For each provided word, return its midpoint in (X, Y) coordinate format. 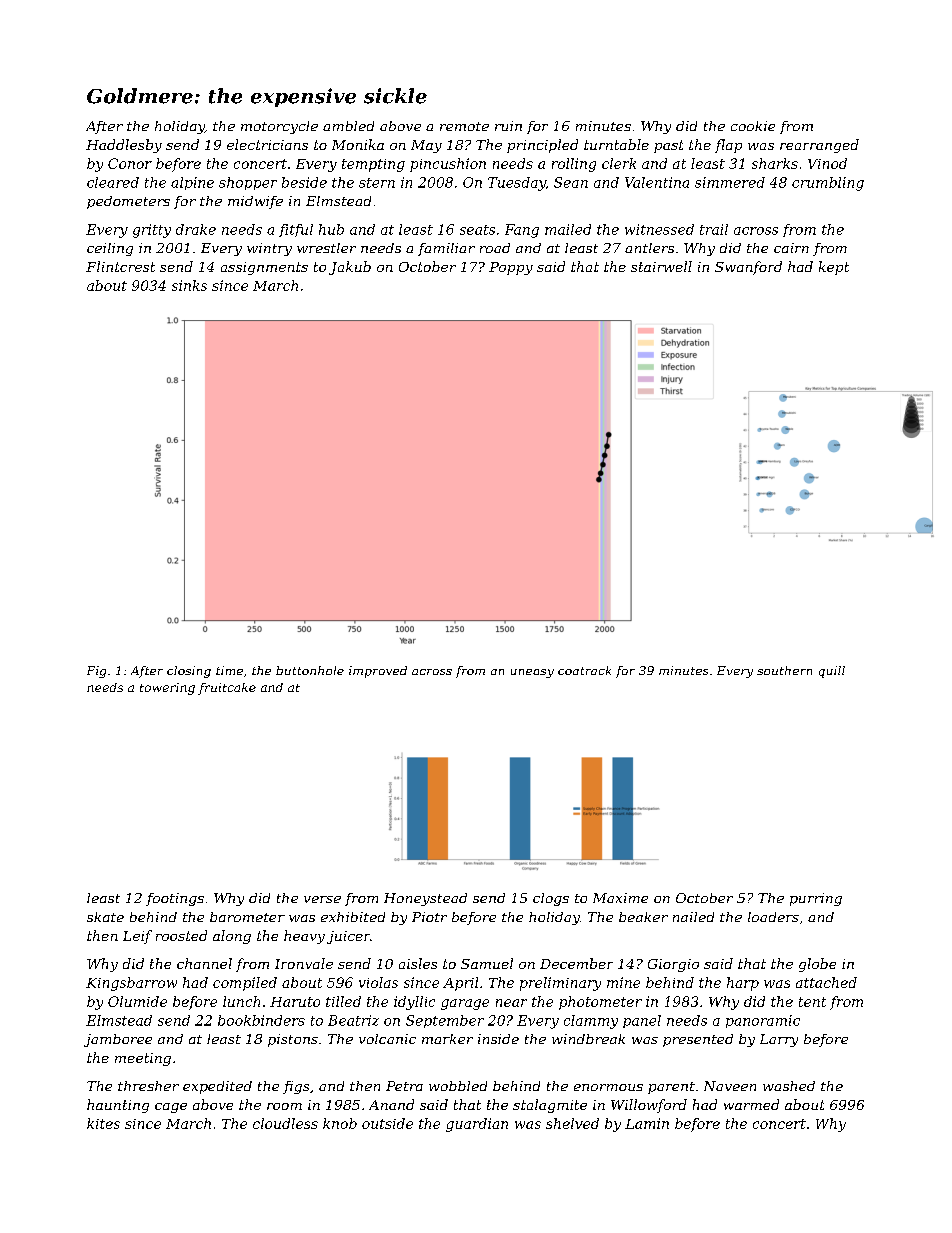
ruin (508, 126)
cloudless (285, 1123)
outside (387, 1123)
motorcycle (279, 127)
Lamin (647, 1123)
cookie (753, 126)
